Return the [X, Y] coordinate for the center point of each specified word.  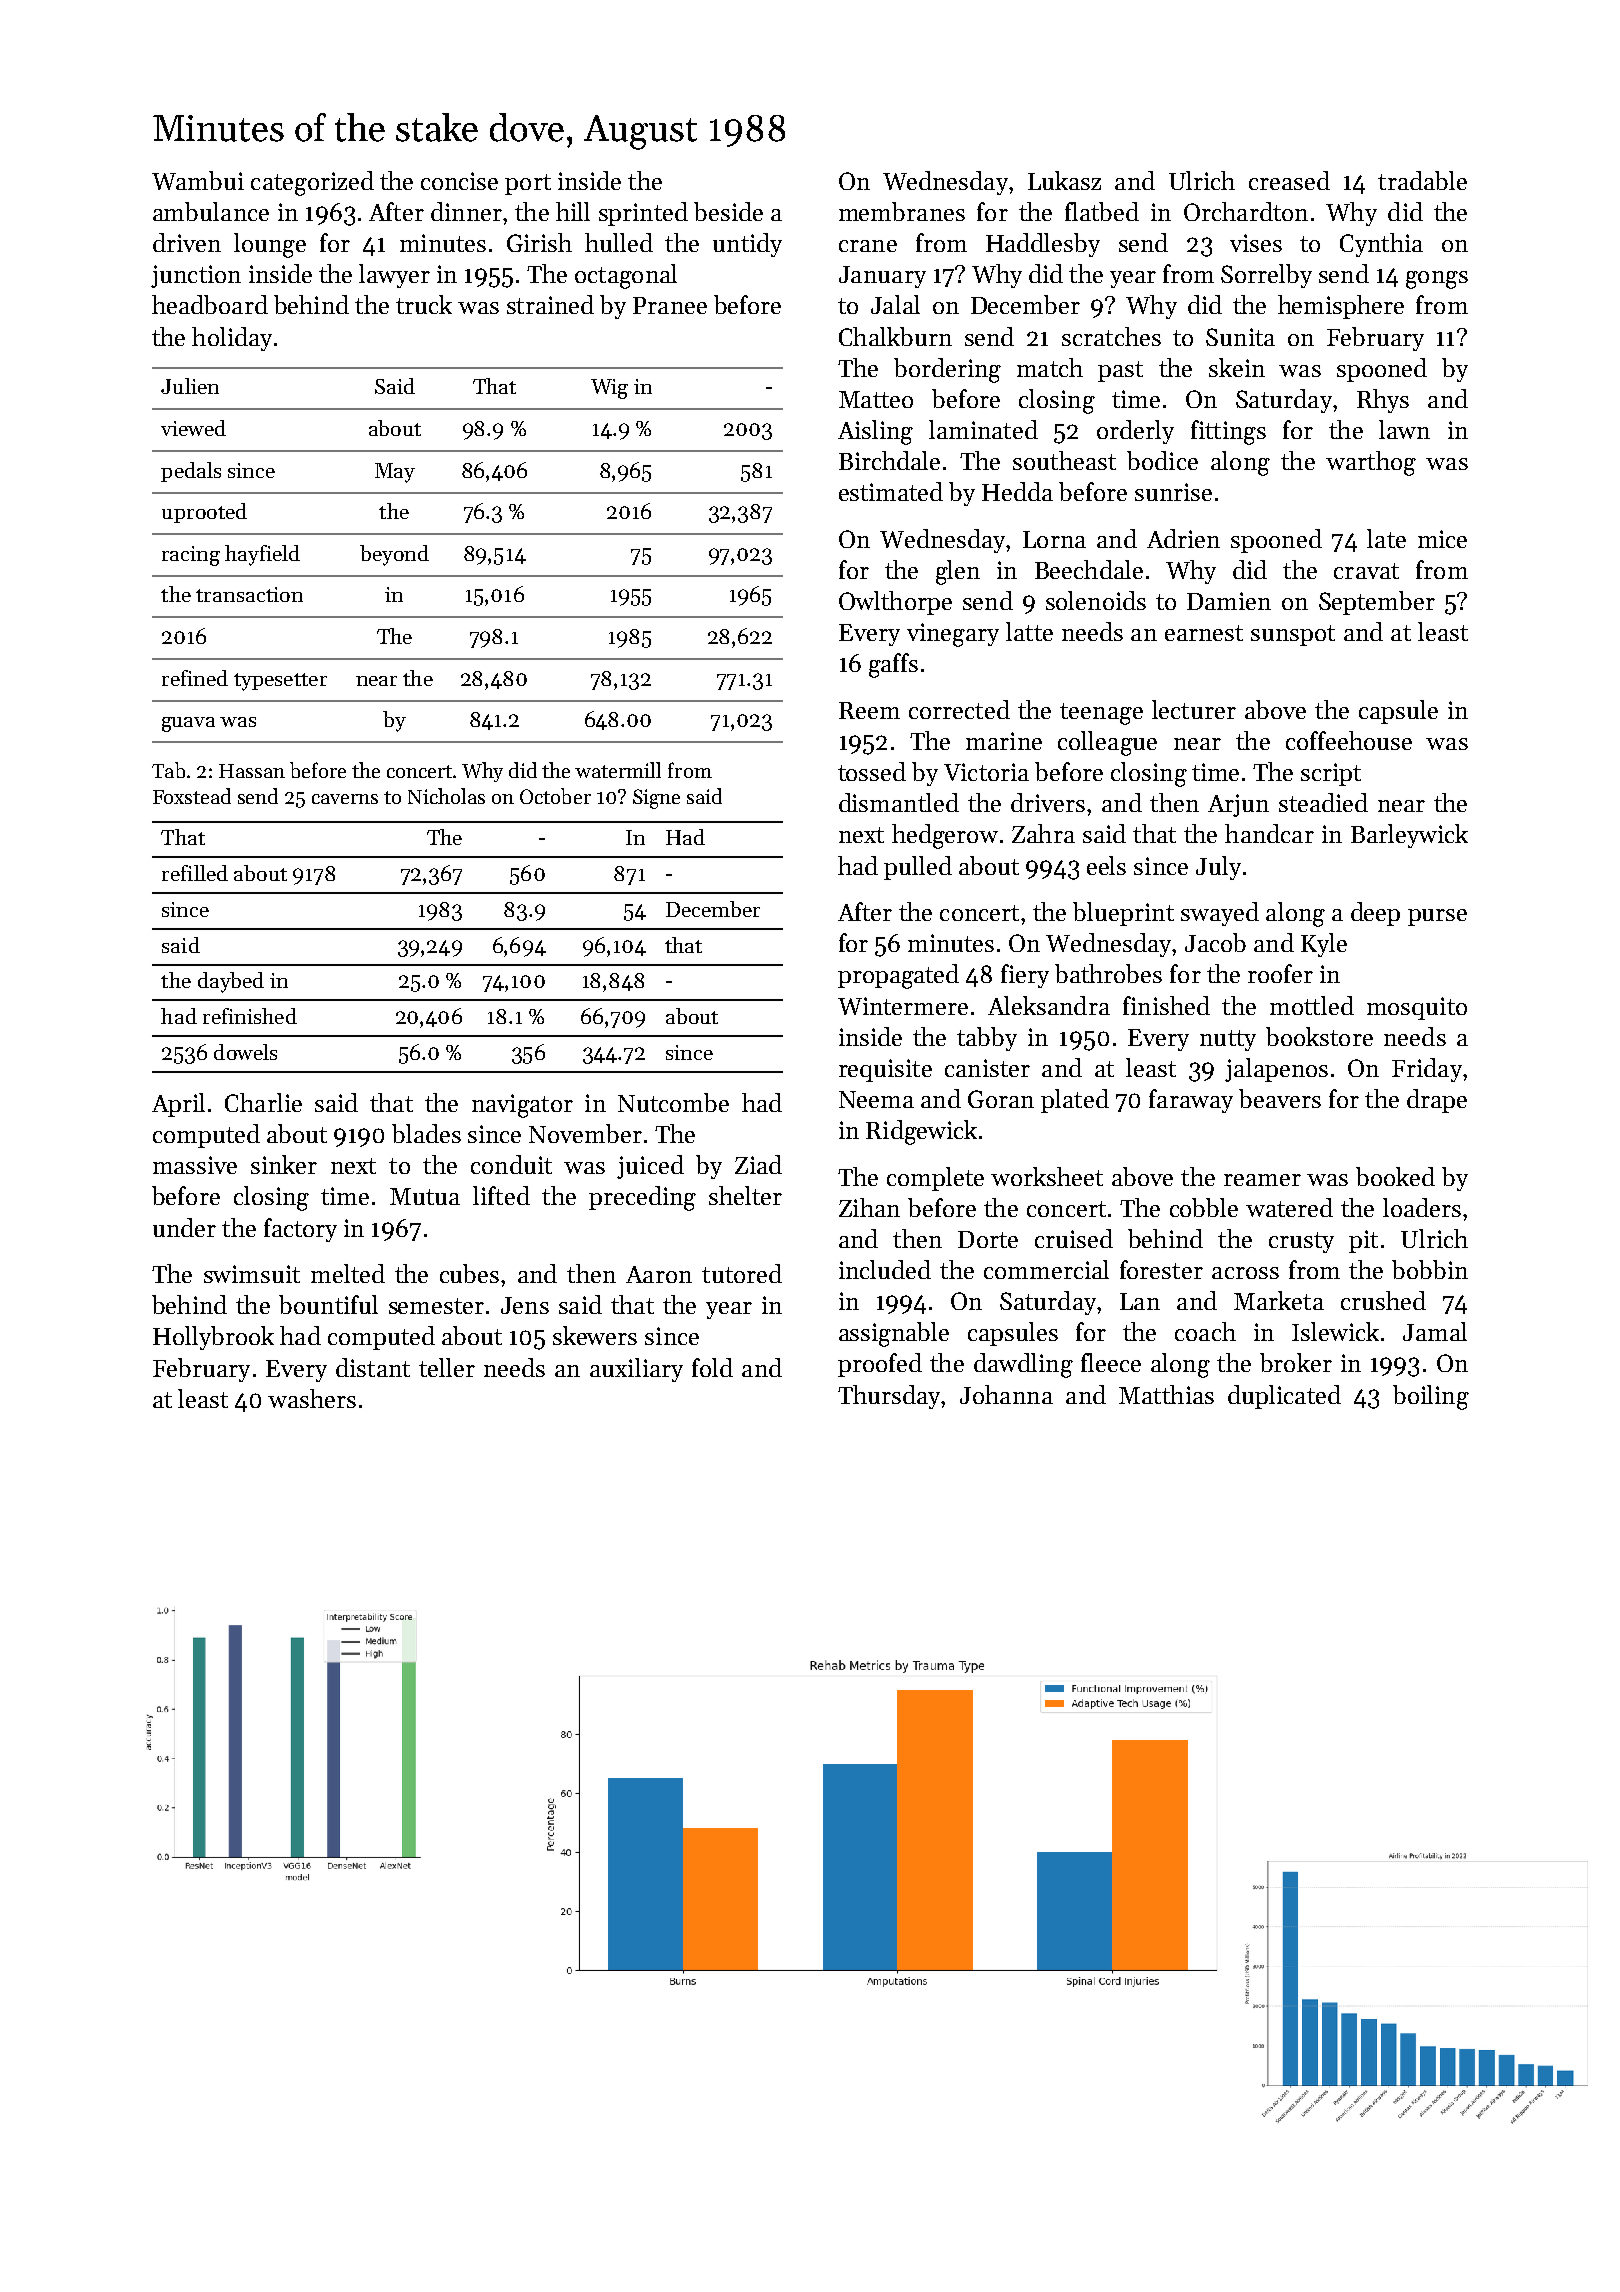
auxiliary [636, 1370]
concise [459, 181]
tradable [1422, 180]
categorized [312, 183]
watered [1289, 1207]
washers [312, 1398]
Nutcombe [673, 1102]
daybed [231, 982]
